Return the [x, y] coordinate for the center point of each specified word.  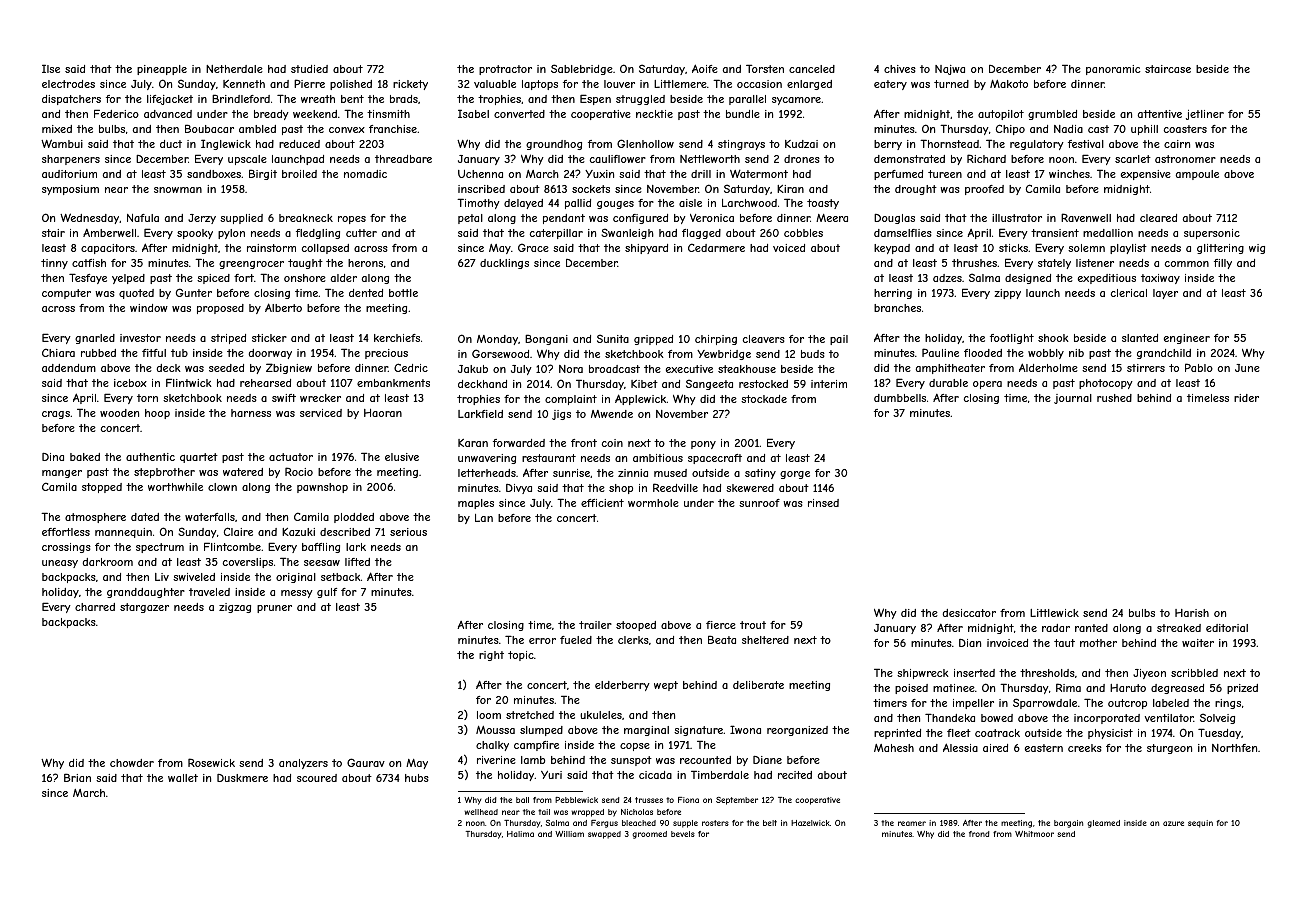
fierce [721, 625]
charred [95, 607]
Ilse [51, 68]
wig [1257, 249]
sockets [591, 189]
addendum [69, 368]
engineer [1187, 339]
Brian [77, 777]
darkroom [108, 562]
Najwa [950, 70]
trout [753, 625]
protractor [505, 70]
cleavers [764, 339]
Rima [1068, 687]
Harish [1192, 613]
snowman [178, 190]
